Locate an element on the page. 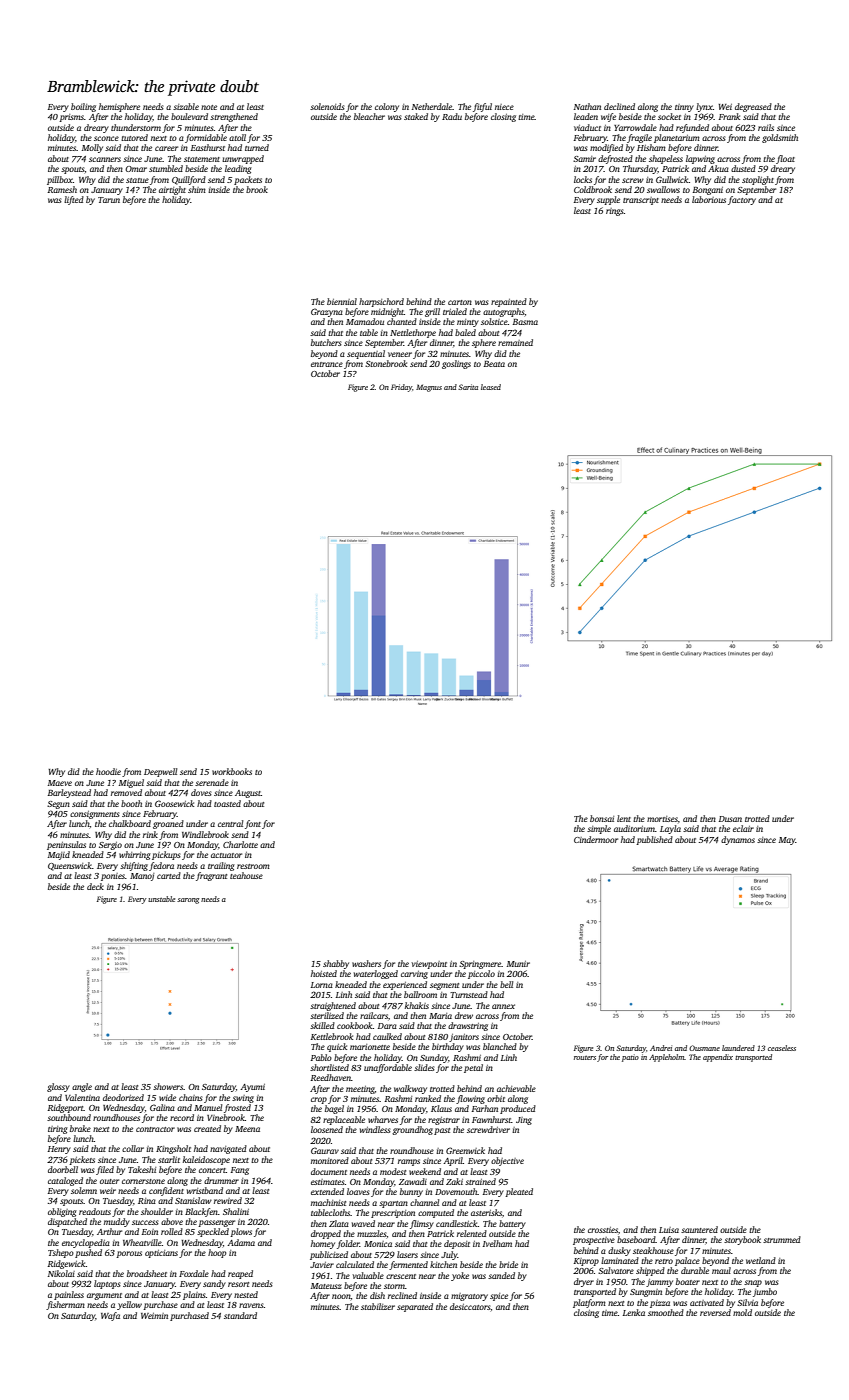  dynamos is located at coordinates (738, 840).
